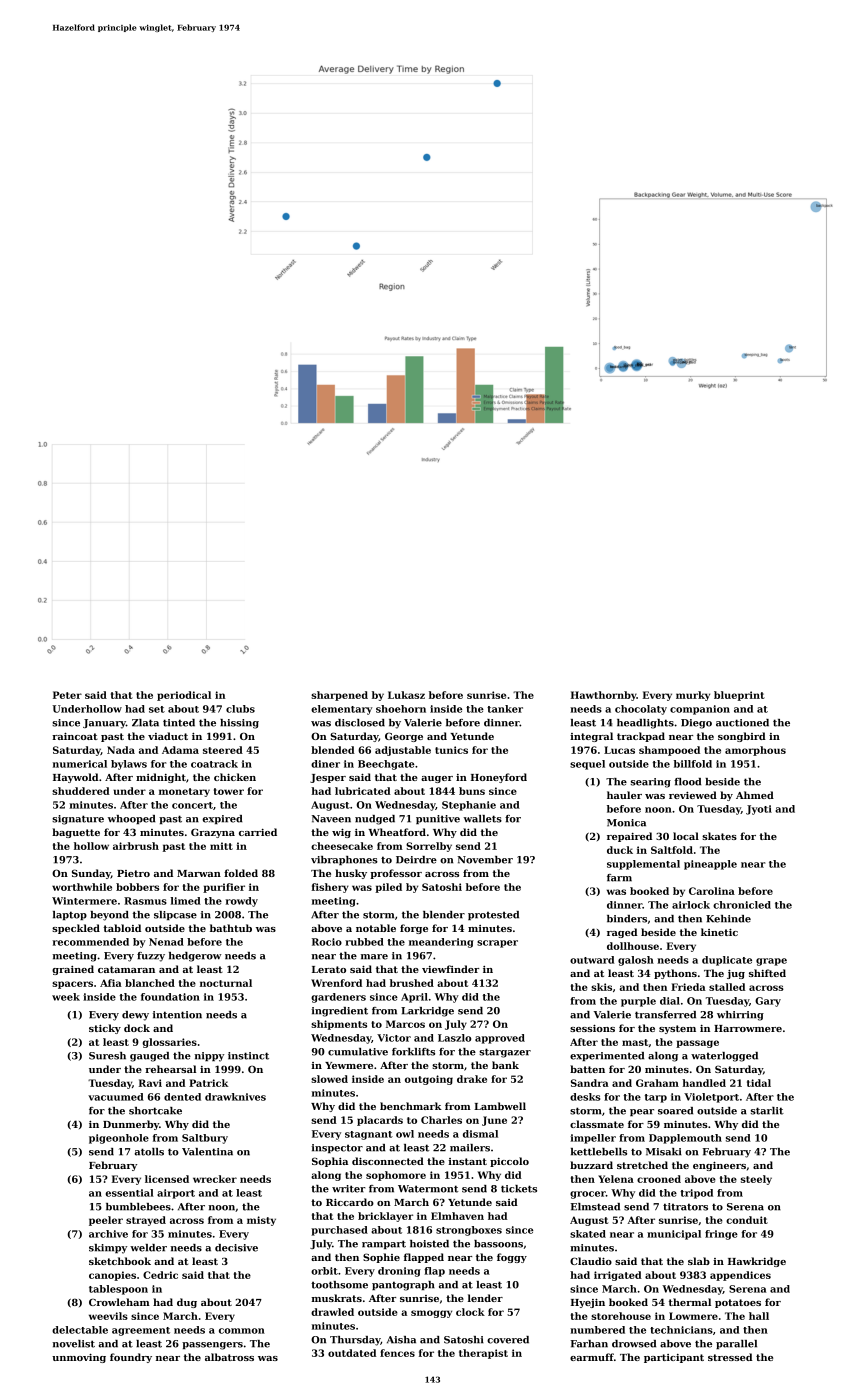 The image size is (849, 1400). What do you see at coordinates (170, 997) in the image?
I see `foundation` at bounding box center [170, 997].
